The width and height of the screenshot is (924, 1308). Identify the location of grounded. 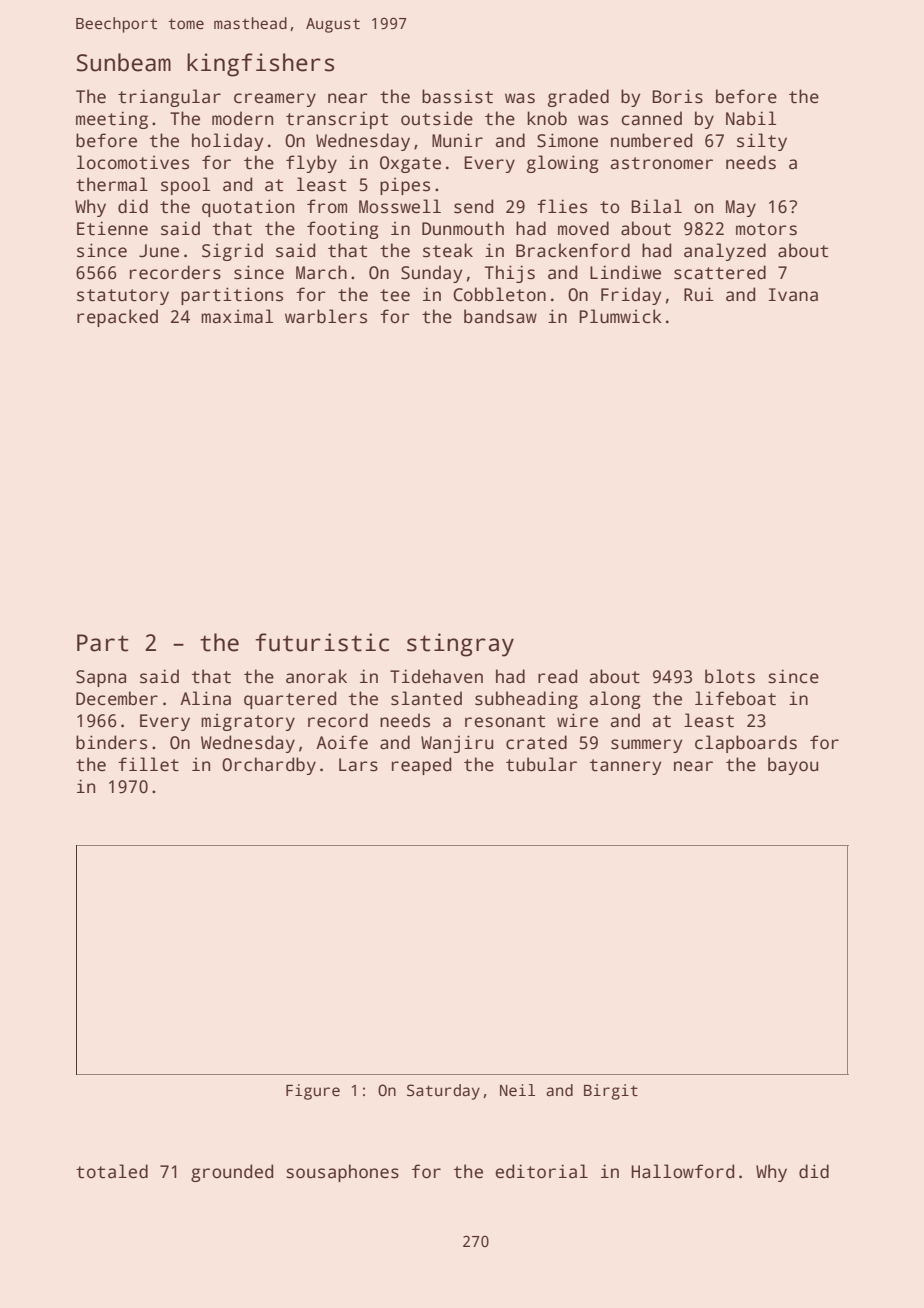
(232, 1173).
